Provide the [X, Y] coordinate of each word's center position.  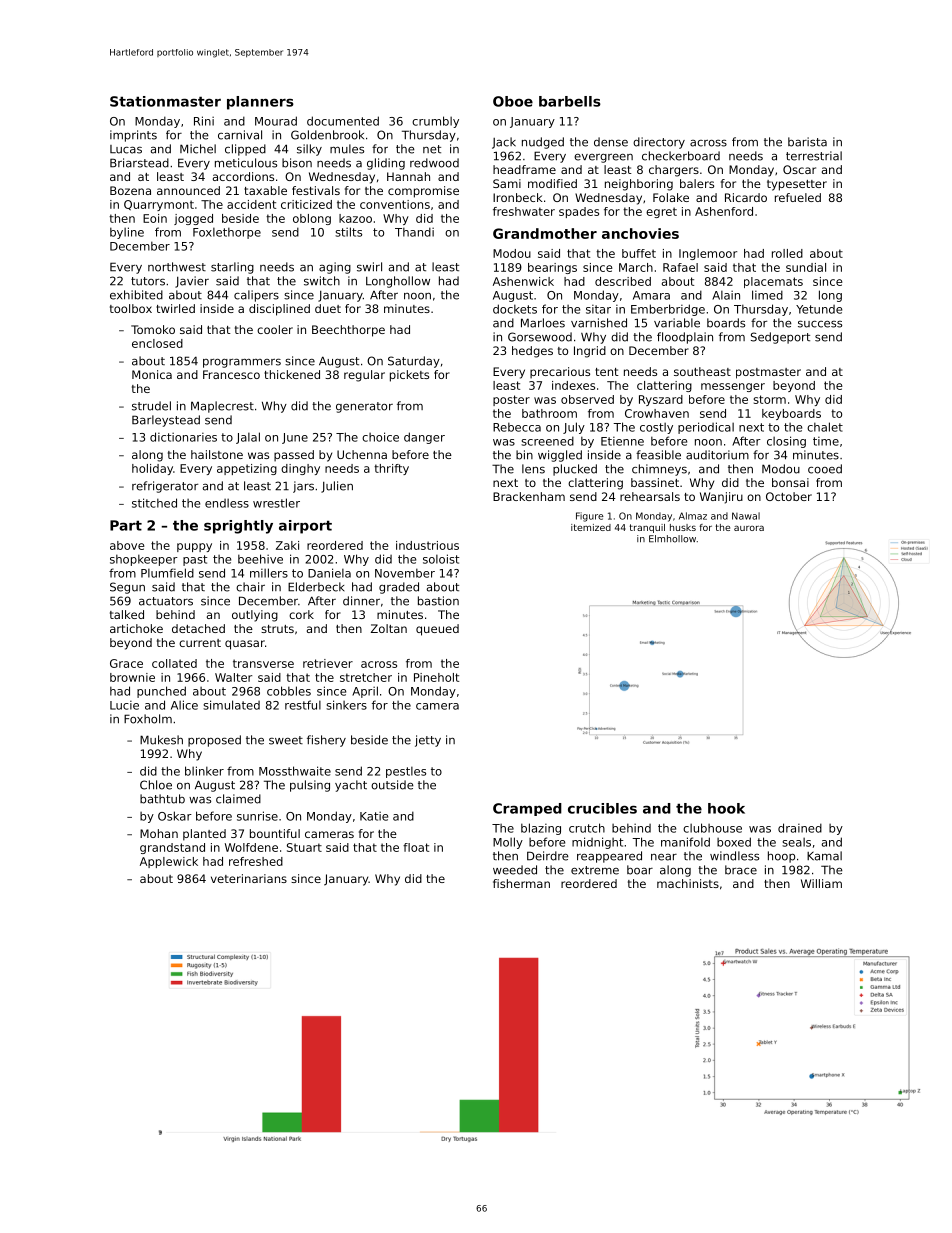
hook [726, 808]
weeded [515, 870]
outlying [255, 616]
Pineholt [436, 677]
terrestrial [814, 156]
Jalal [248, 438]
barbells [570, 101]
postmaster [768, 373]
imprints [133, 136]
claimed [238, 799]
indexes [573, 385]
